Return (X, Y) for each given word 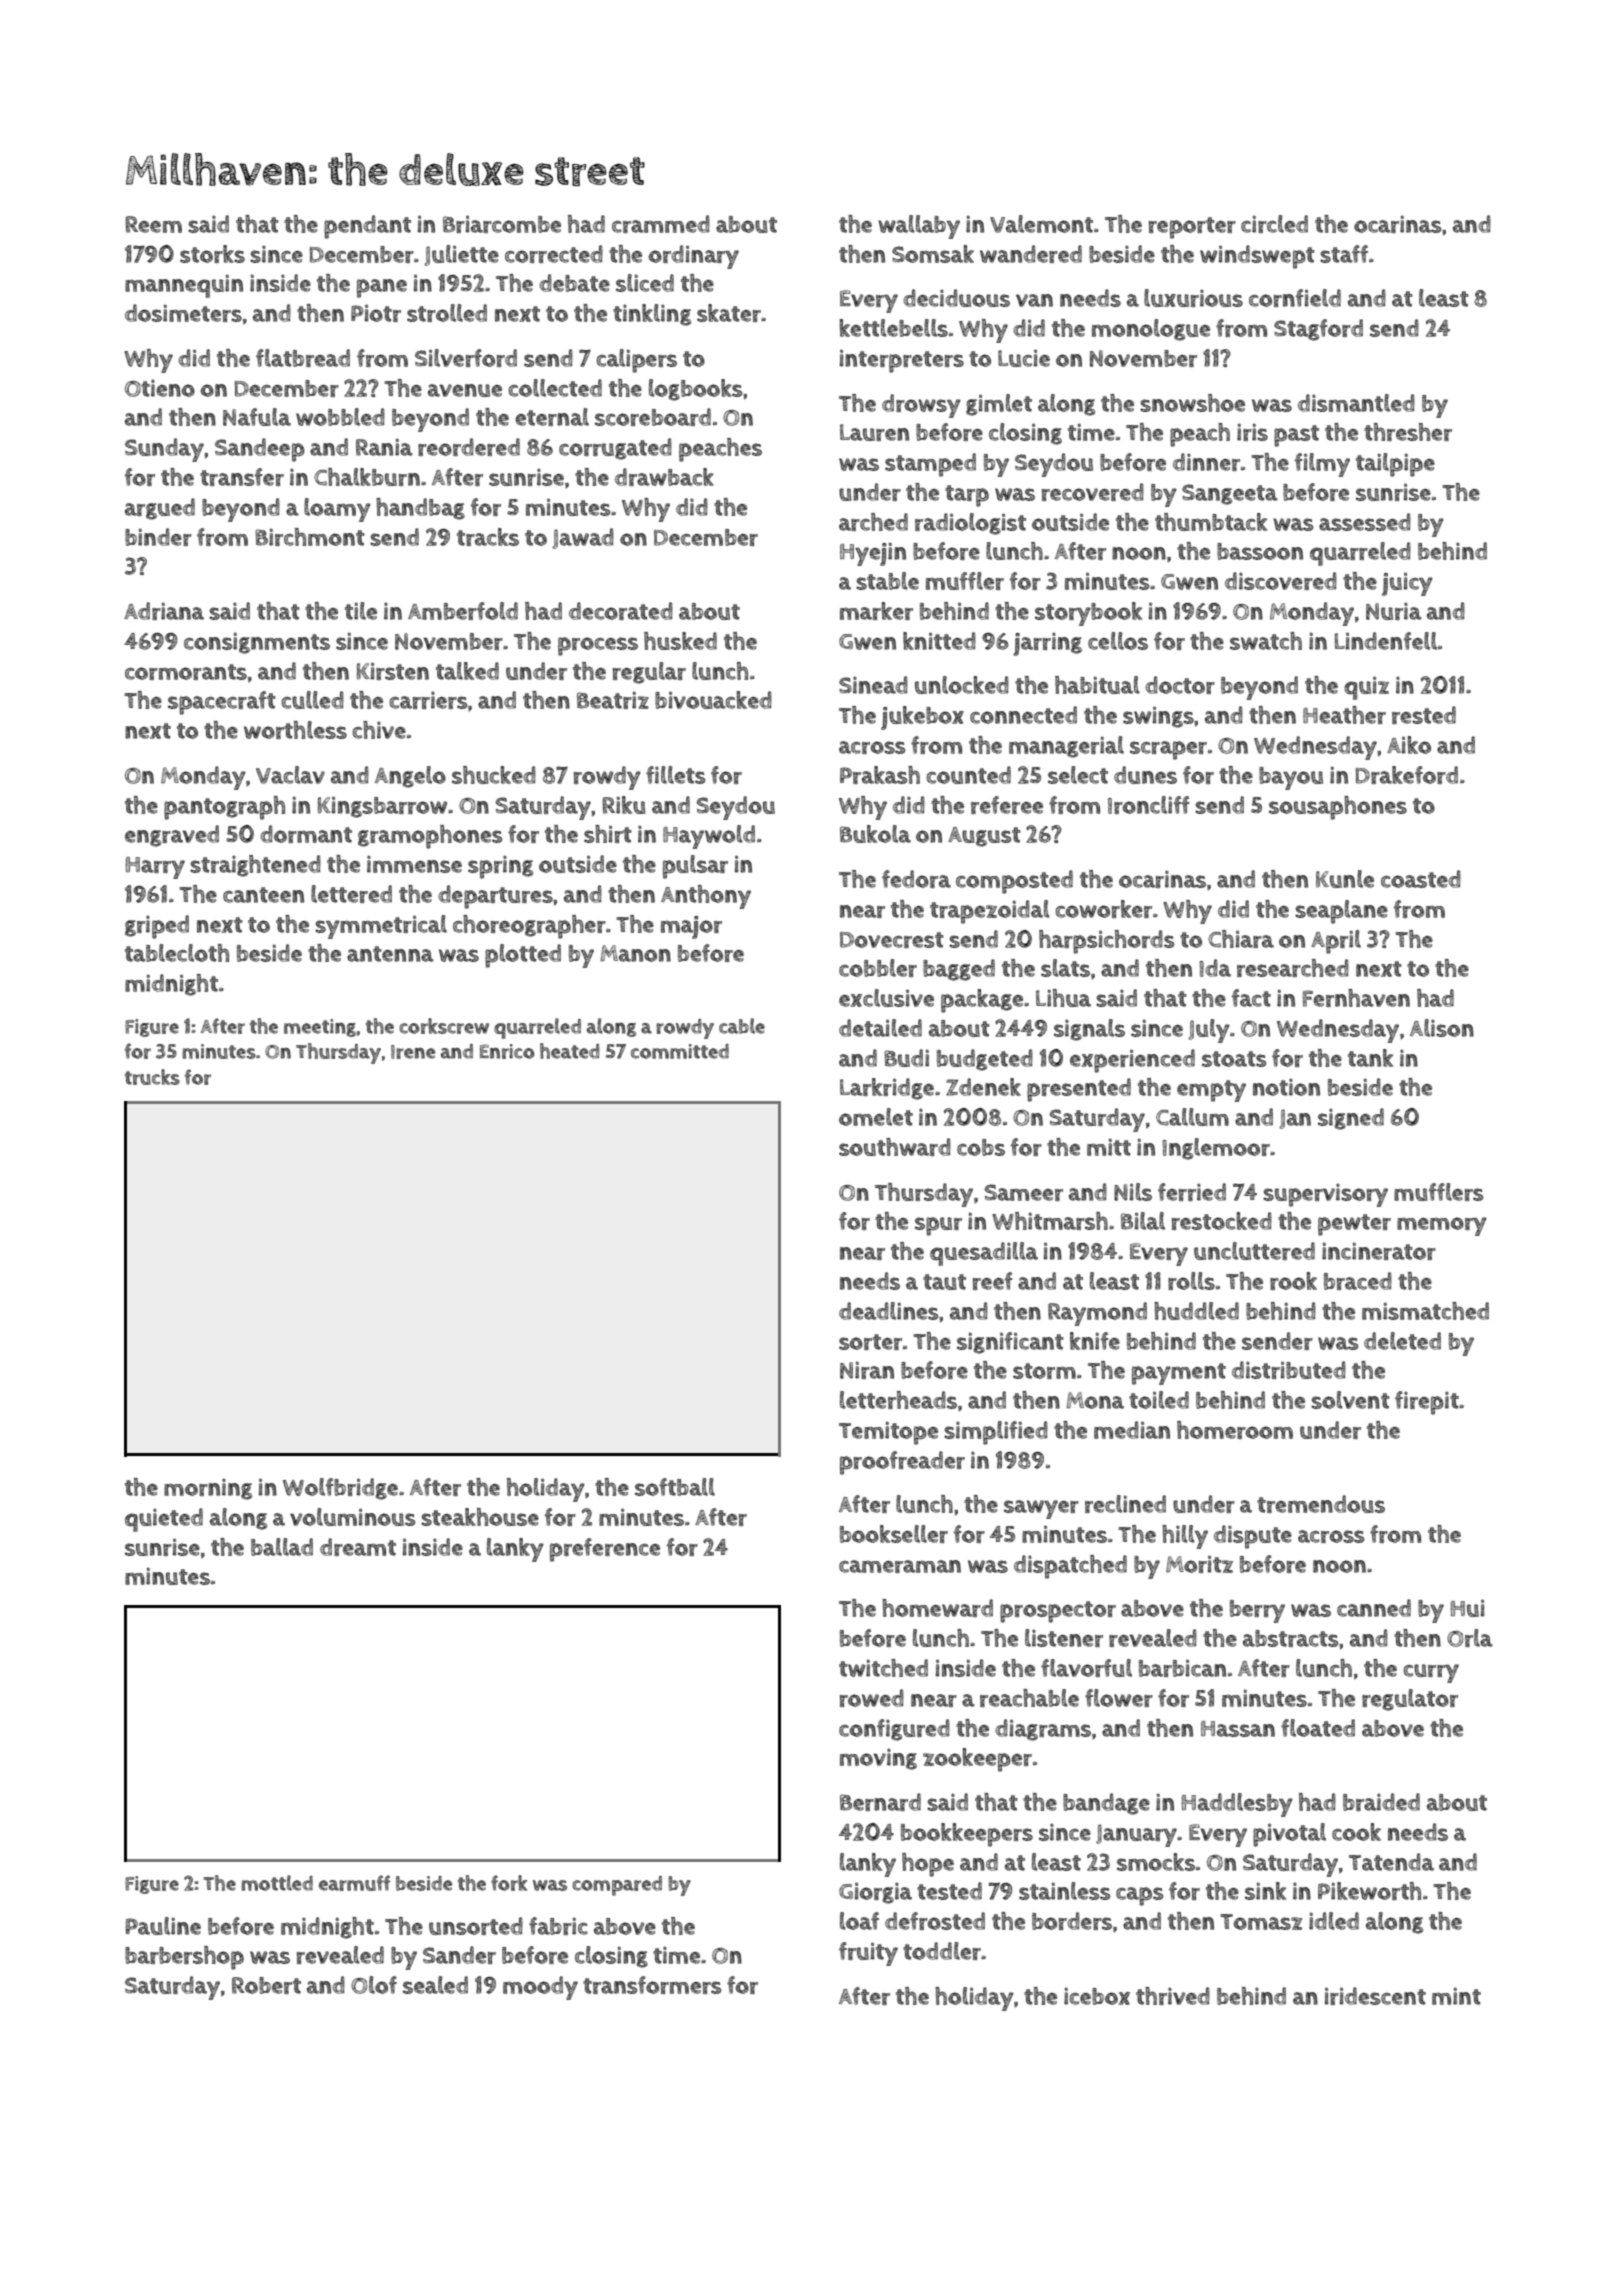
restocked (1222, 1221)
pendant (367, 227)
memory (1442, 1226)
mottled (277, 1883)
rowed (872, 1698)
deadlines (888, 1311)
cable (742, 1026)
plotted (523, 956)
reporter (1192, 228)
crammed (661, 224)
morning (208, 1489)
